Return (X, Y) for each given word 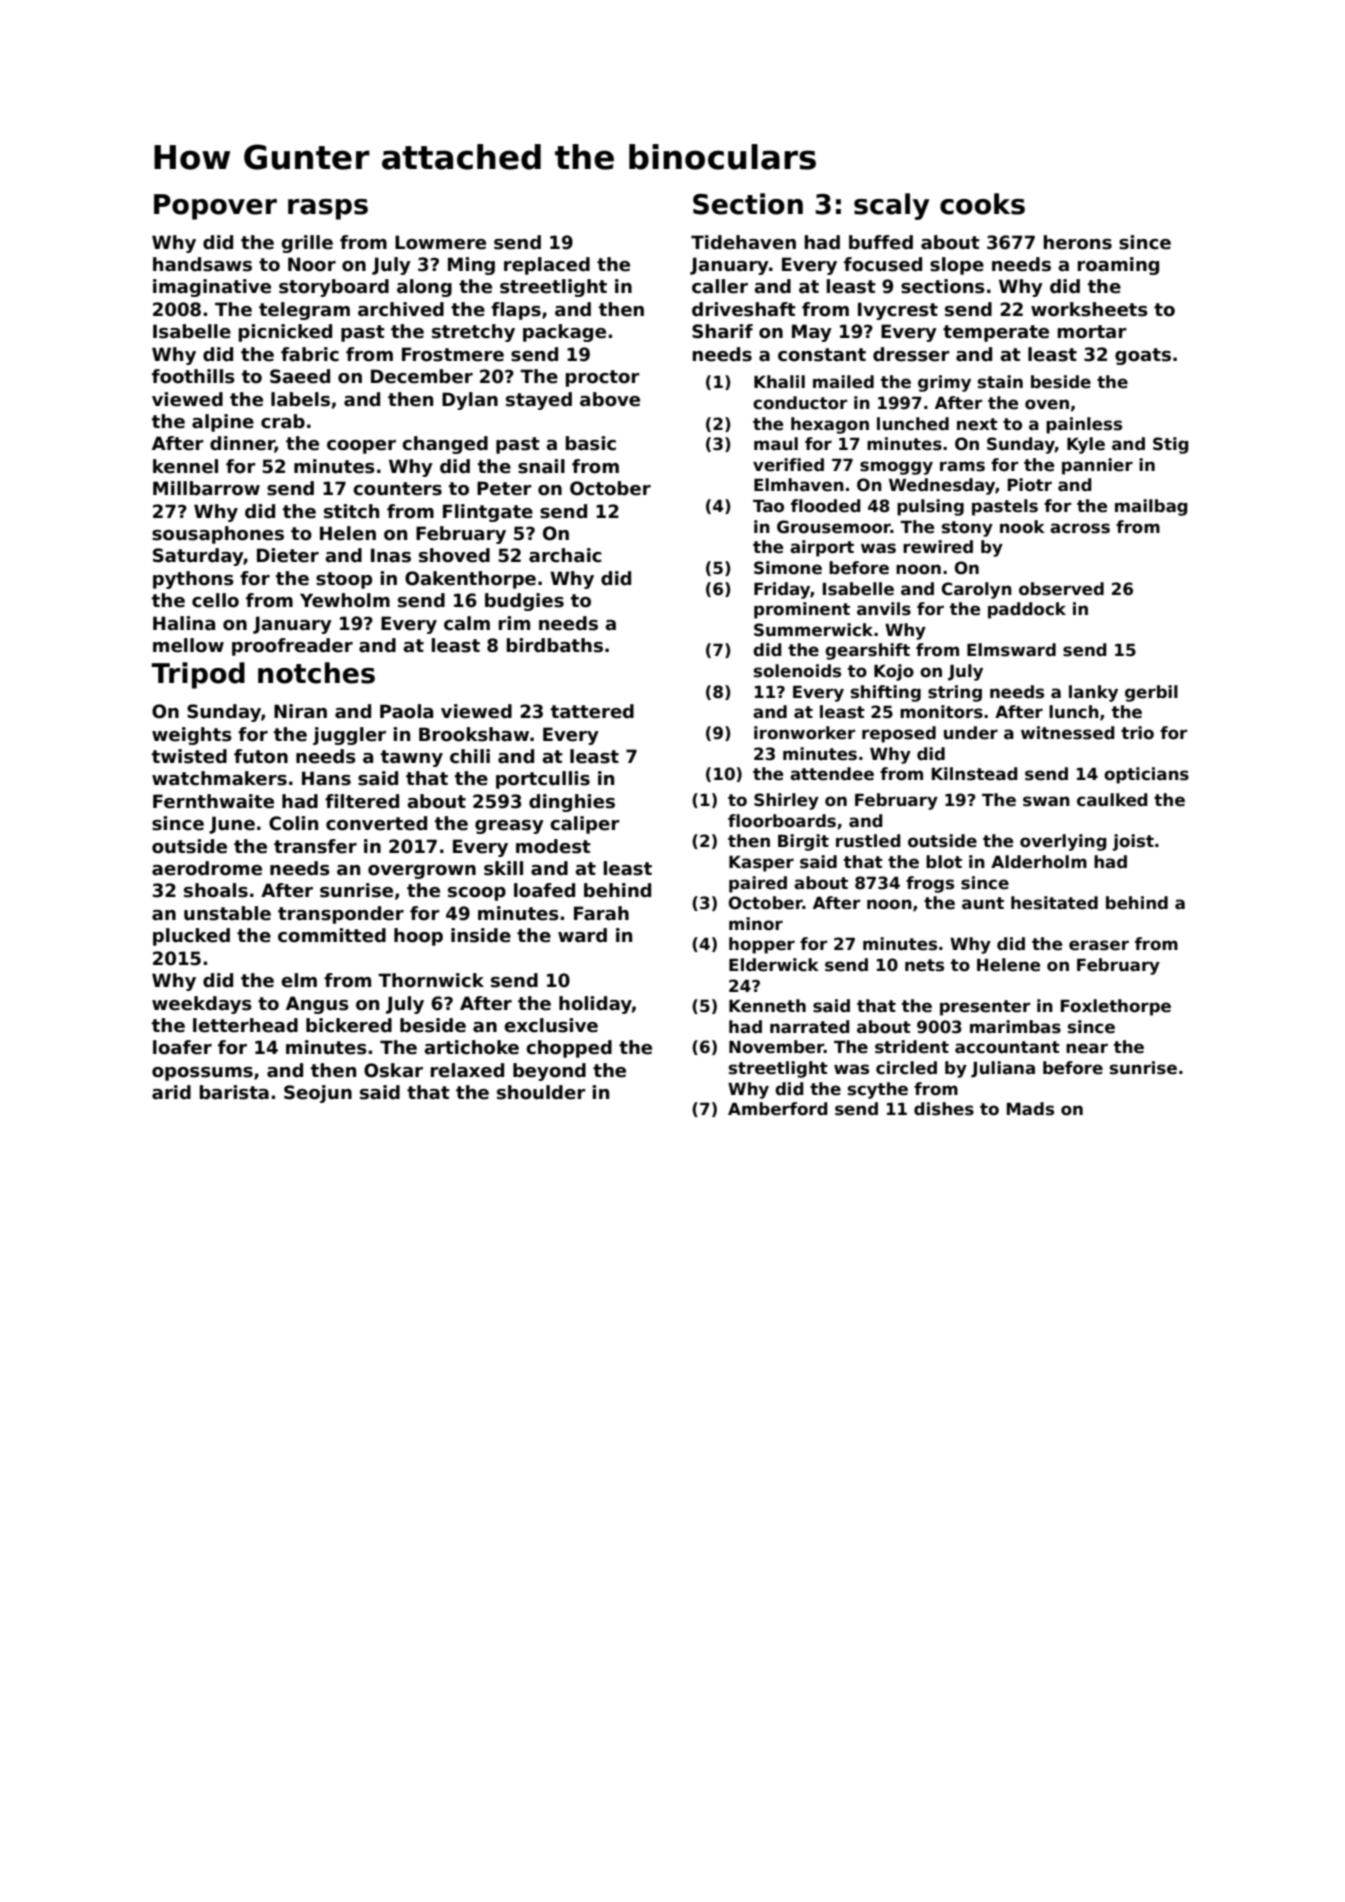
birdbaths (555, 645)
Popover (215, 207)
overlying (1063, 842)
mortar (1092, 332)
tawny (412, 758)
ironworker (804, 733)
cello (215, 600)
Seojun (318, 1094)
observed (1061, 589)
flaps (516, 311)
